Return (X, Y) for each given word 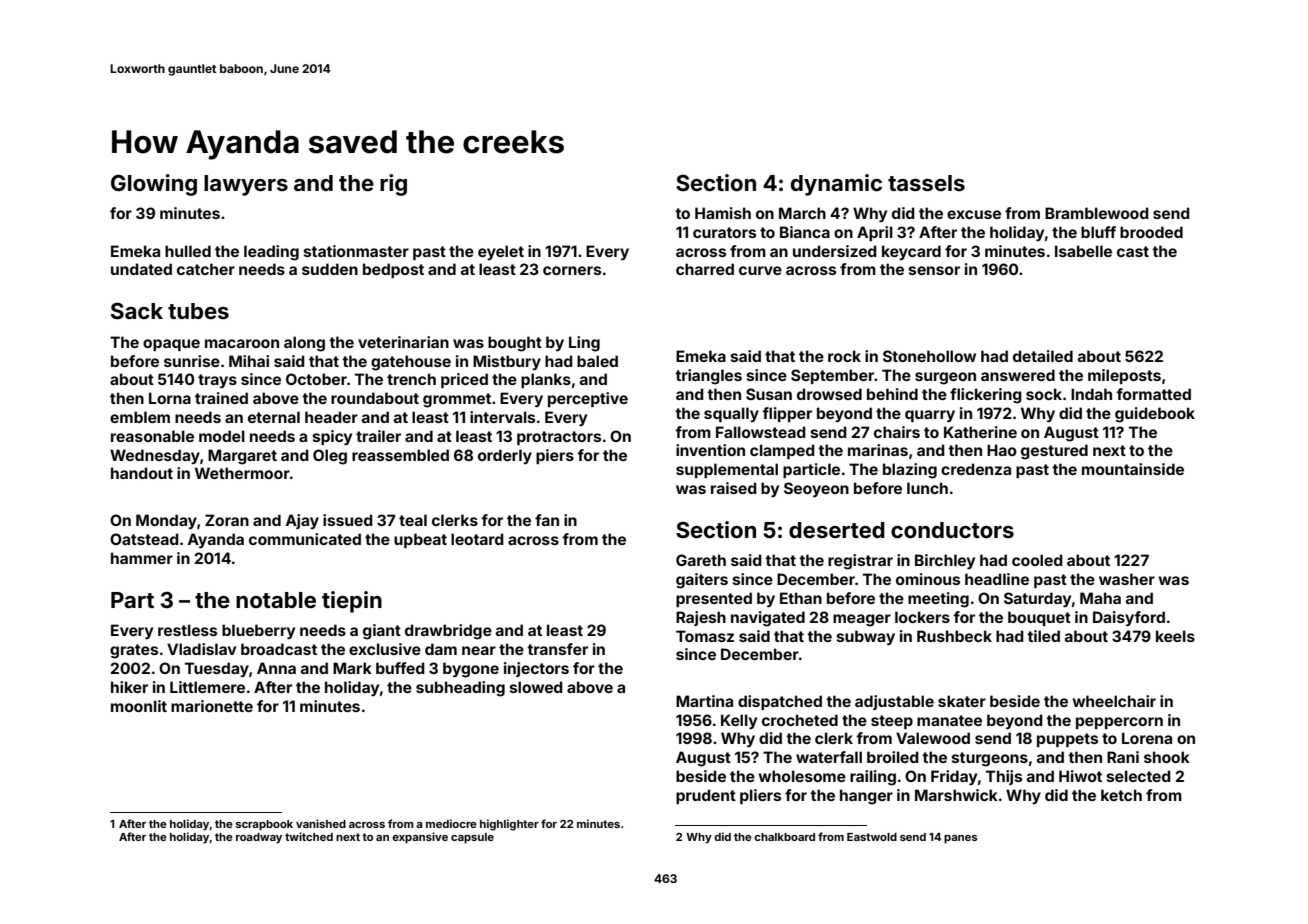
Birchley (945, 561)
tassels (926, 183)
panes (960, 839)
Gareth (701, 560)
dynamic (836, 185)
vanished (321, 823)
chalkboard (784, 837)
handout (142, 473)
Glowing (154, 185)
